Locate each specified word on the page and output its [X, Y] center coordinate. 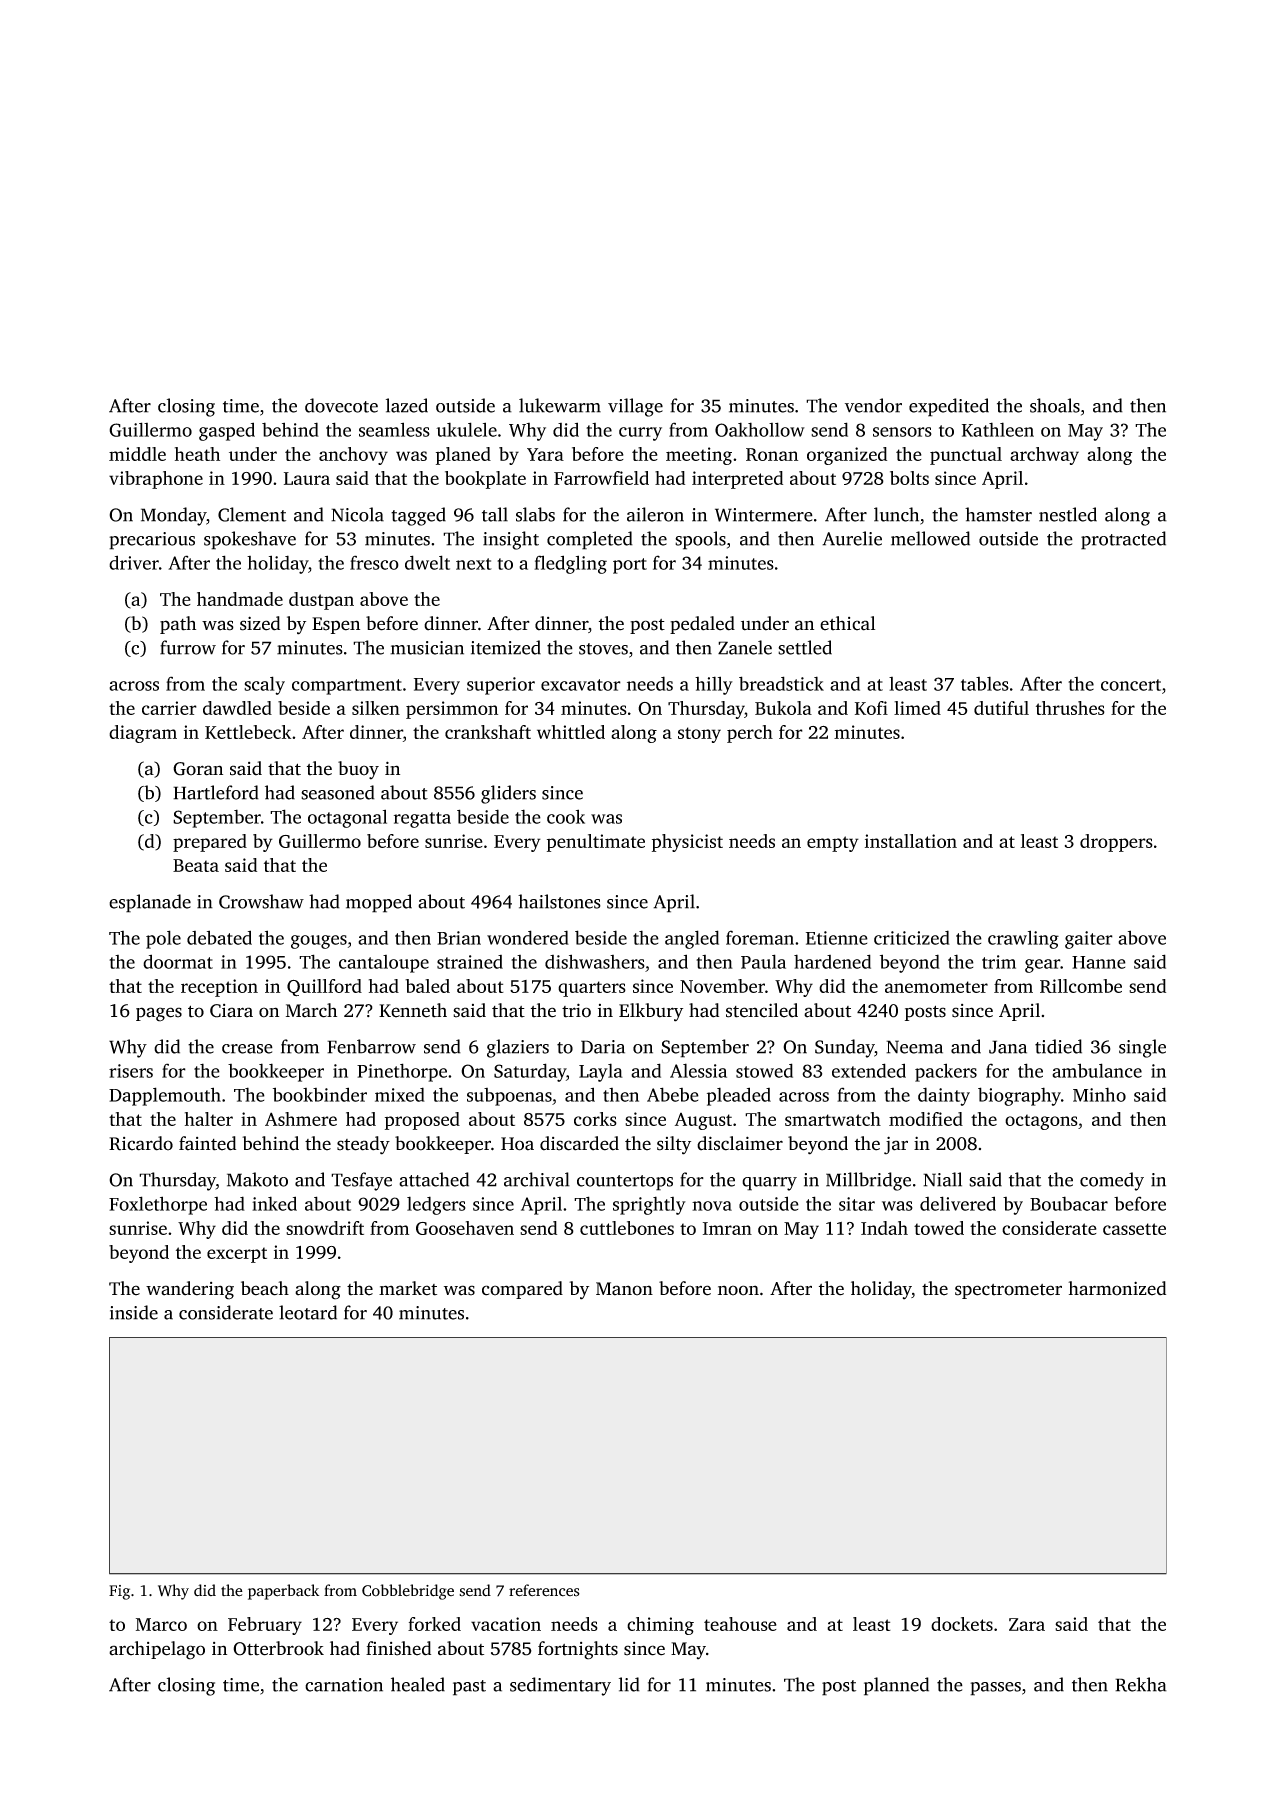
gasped [227, 431]
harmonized [1117, 1288]
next [474, 564]
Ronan [772, 454]
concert [1131, 685]
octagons [1041, 1122]
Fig [119, 1592]
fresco [374, 562]
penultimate [596, 843]
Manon [624, 1289]
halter [209, 1119]
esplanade [150, 903]
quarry [769, 1184]
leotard [308, 1312]
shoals [1055, 405]
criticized [912, 937]
